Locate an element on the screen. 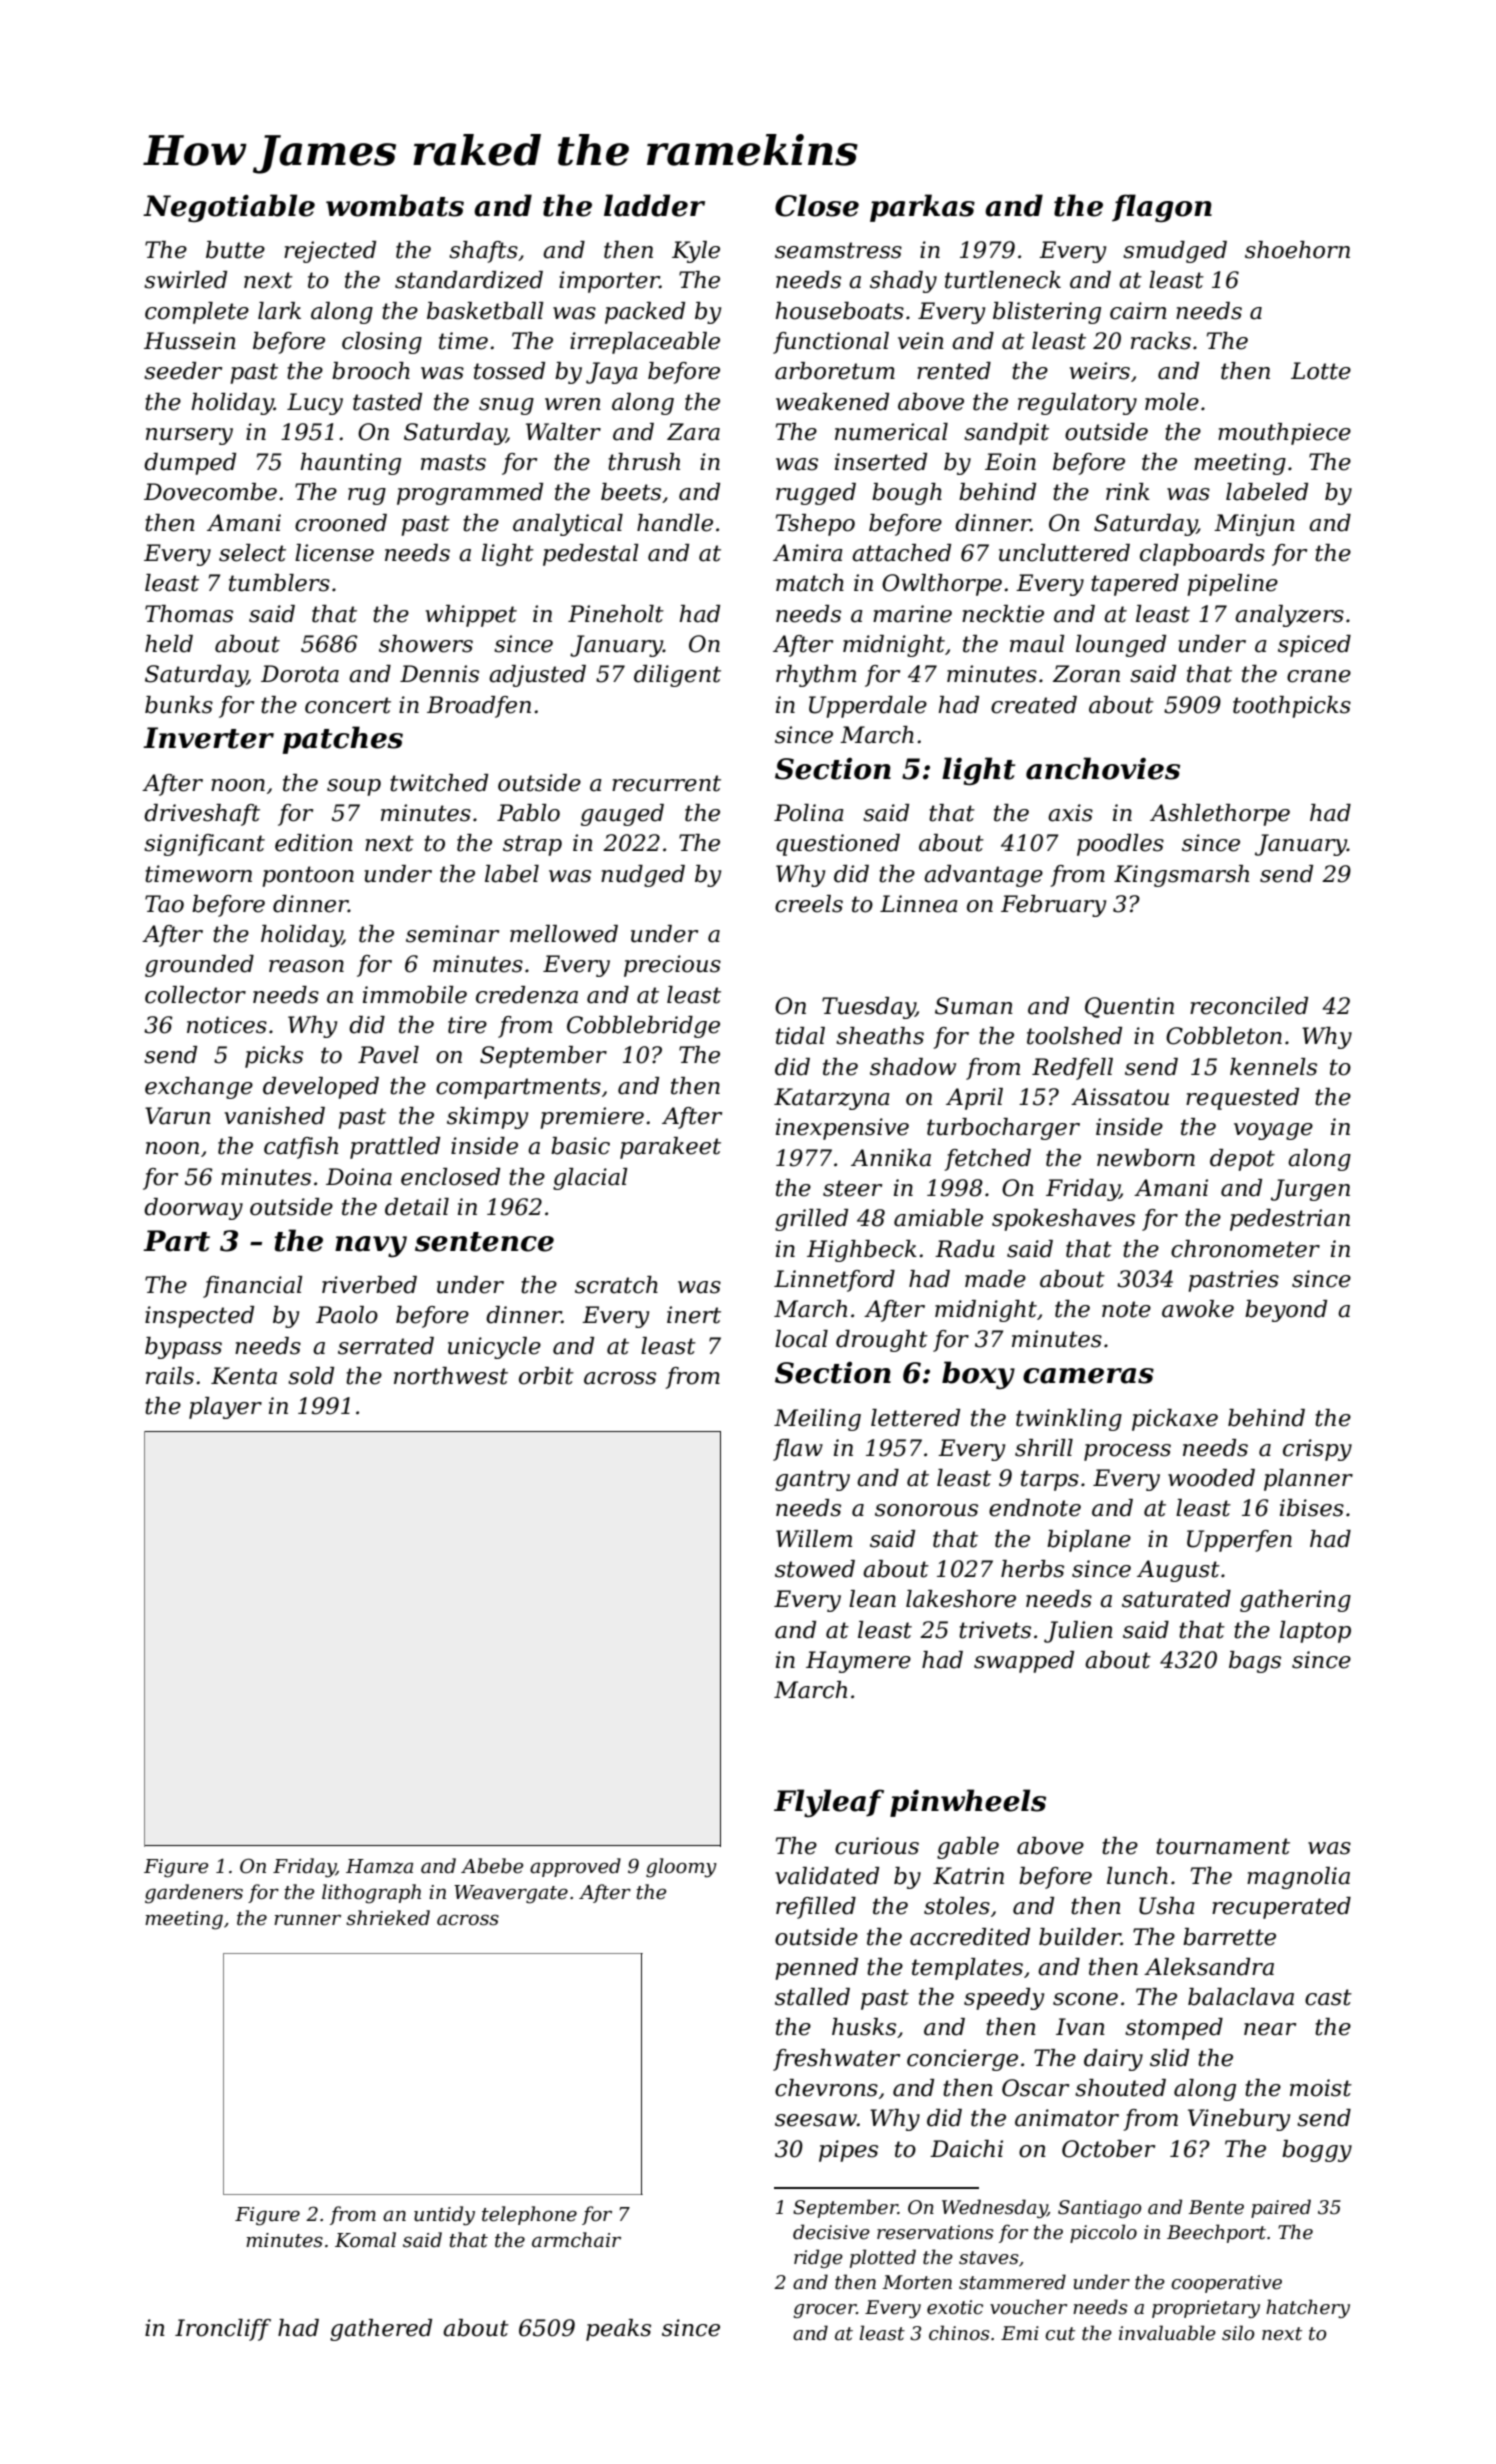 The image size is (1496, 2464). Cobbleton is located at coordinates (1224, 1036).
